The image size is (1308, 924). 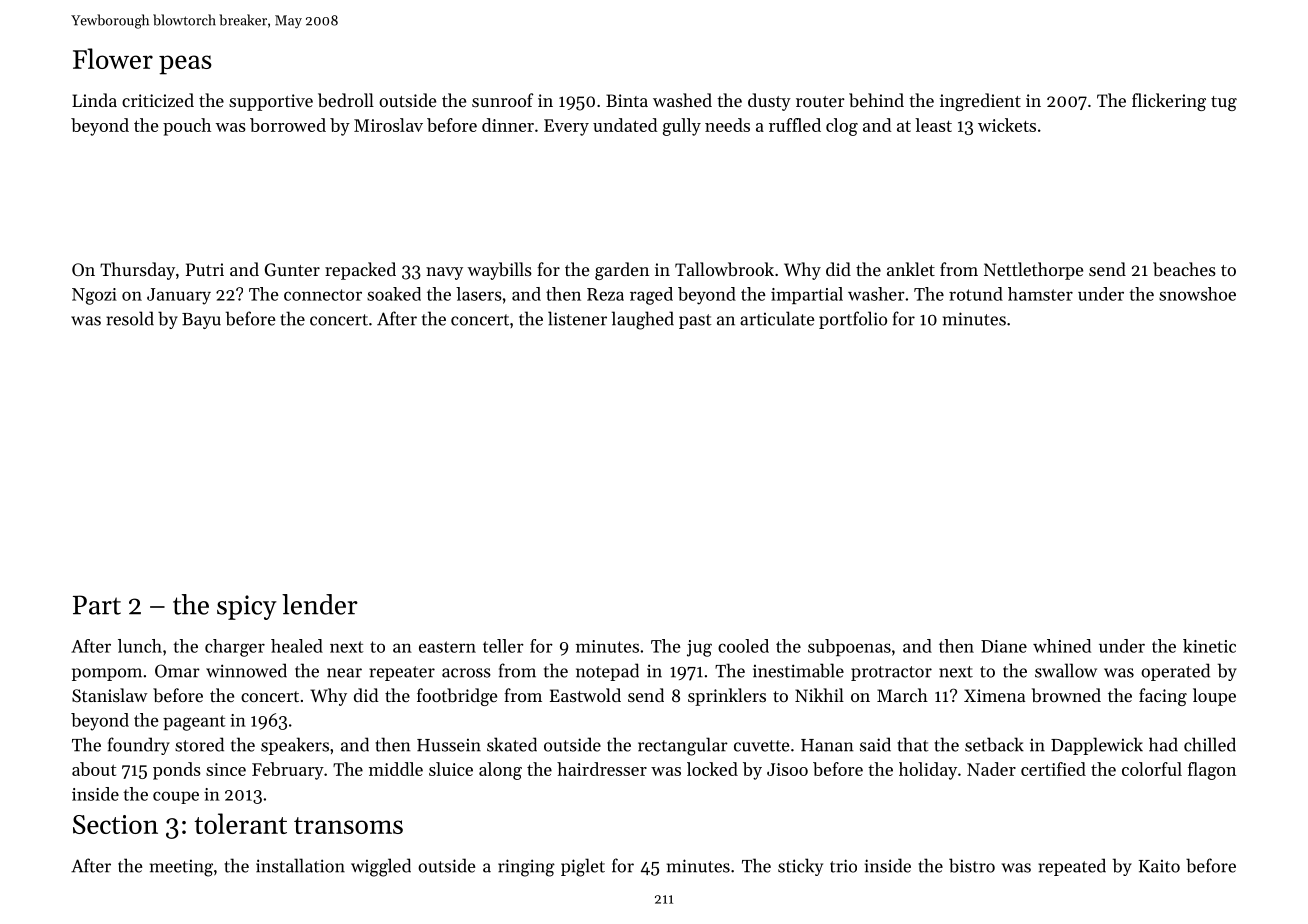 I want to click on loupe, so click(x=1214, y=697).
